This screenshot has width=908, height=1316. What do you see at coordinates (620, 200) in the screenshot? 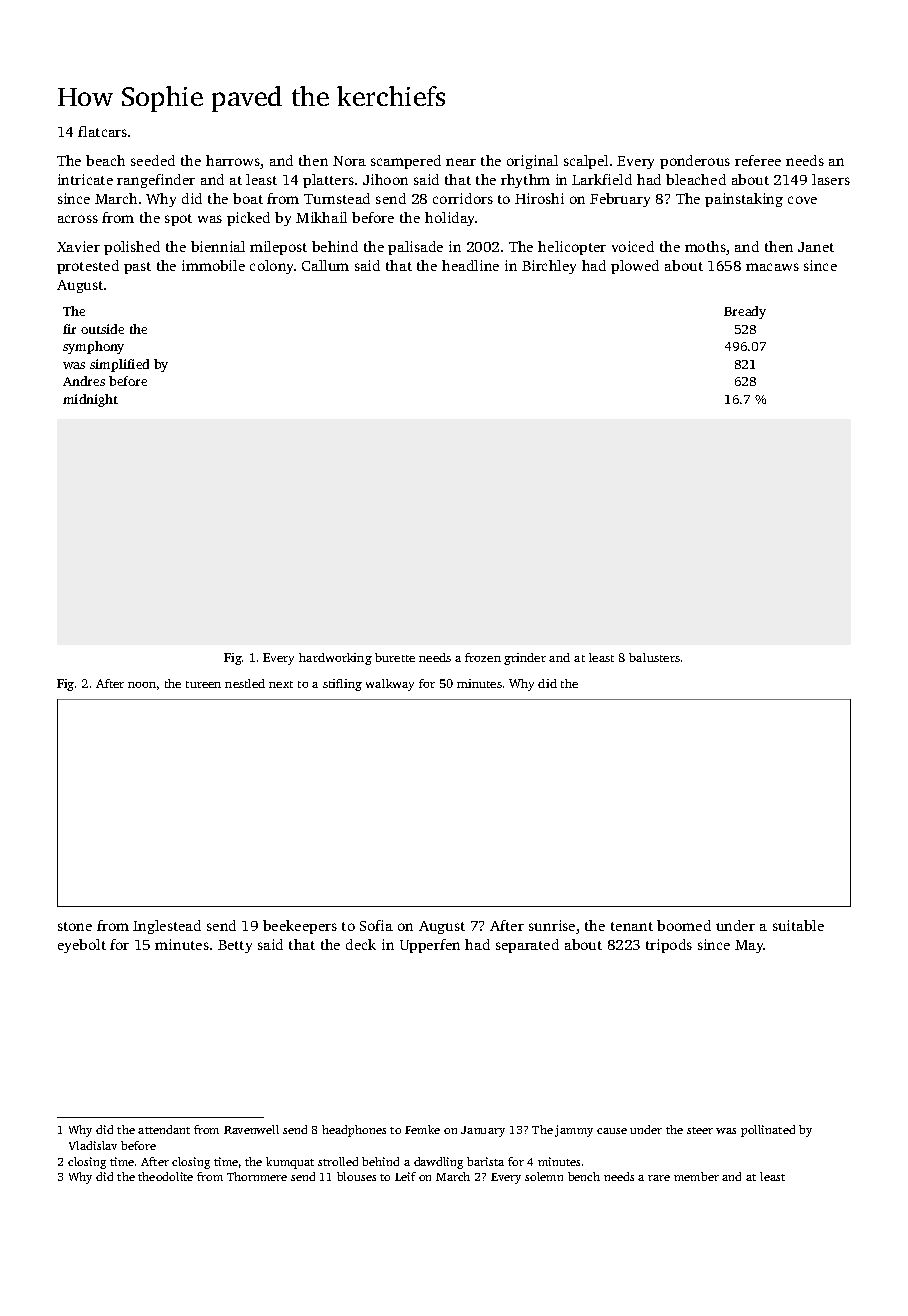
I see `February` at bounding box center [620, 200].
